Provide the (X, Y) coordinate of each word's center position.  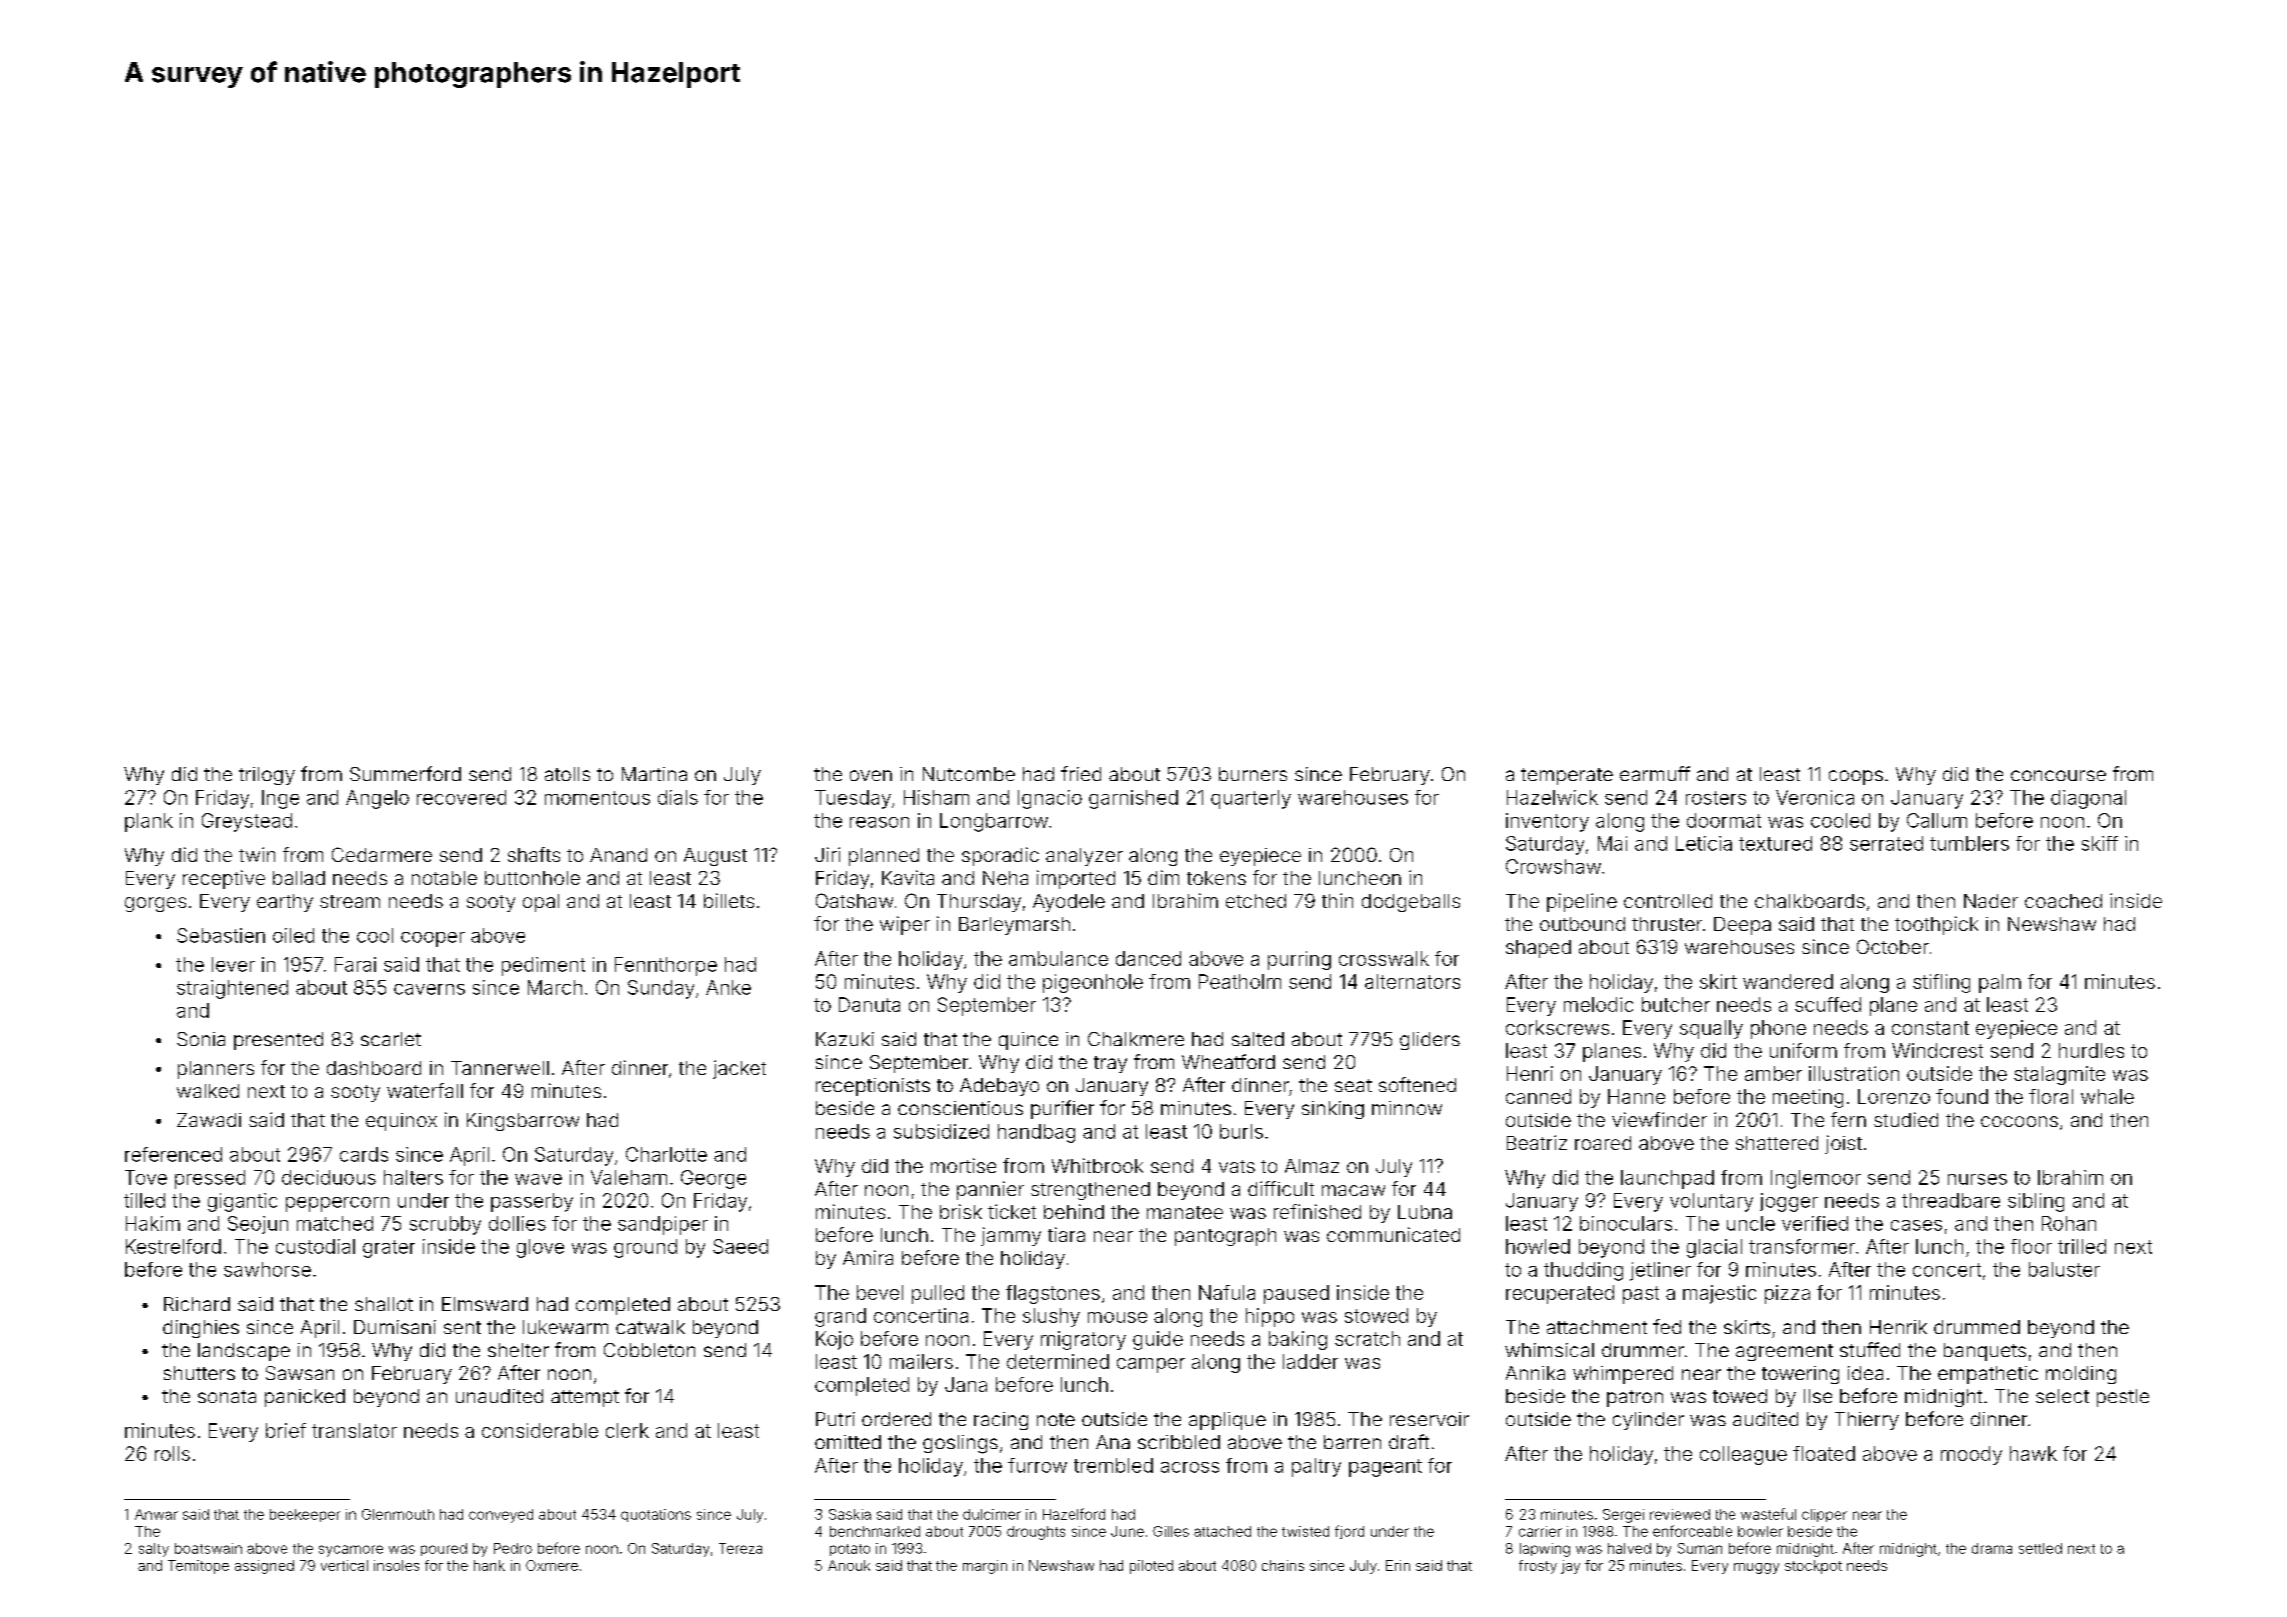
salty (154, 1550)
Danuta (869, 1004)
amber (1773, 1073)
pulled (938, 1294)
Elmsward (485, 1304)
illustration (1854, 1073)
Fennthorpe (666, 966)
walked (208, 1091)
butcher (1676, 1004)
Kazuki (845, 1039)
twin (257, 854)
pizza (1787, 1294)
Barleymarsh (1014, 926)
